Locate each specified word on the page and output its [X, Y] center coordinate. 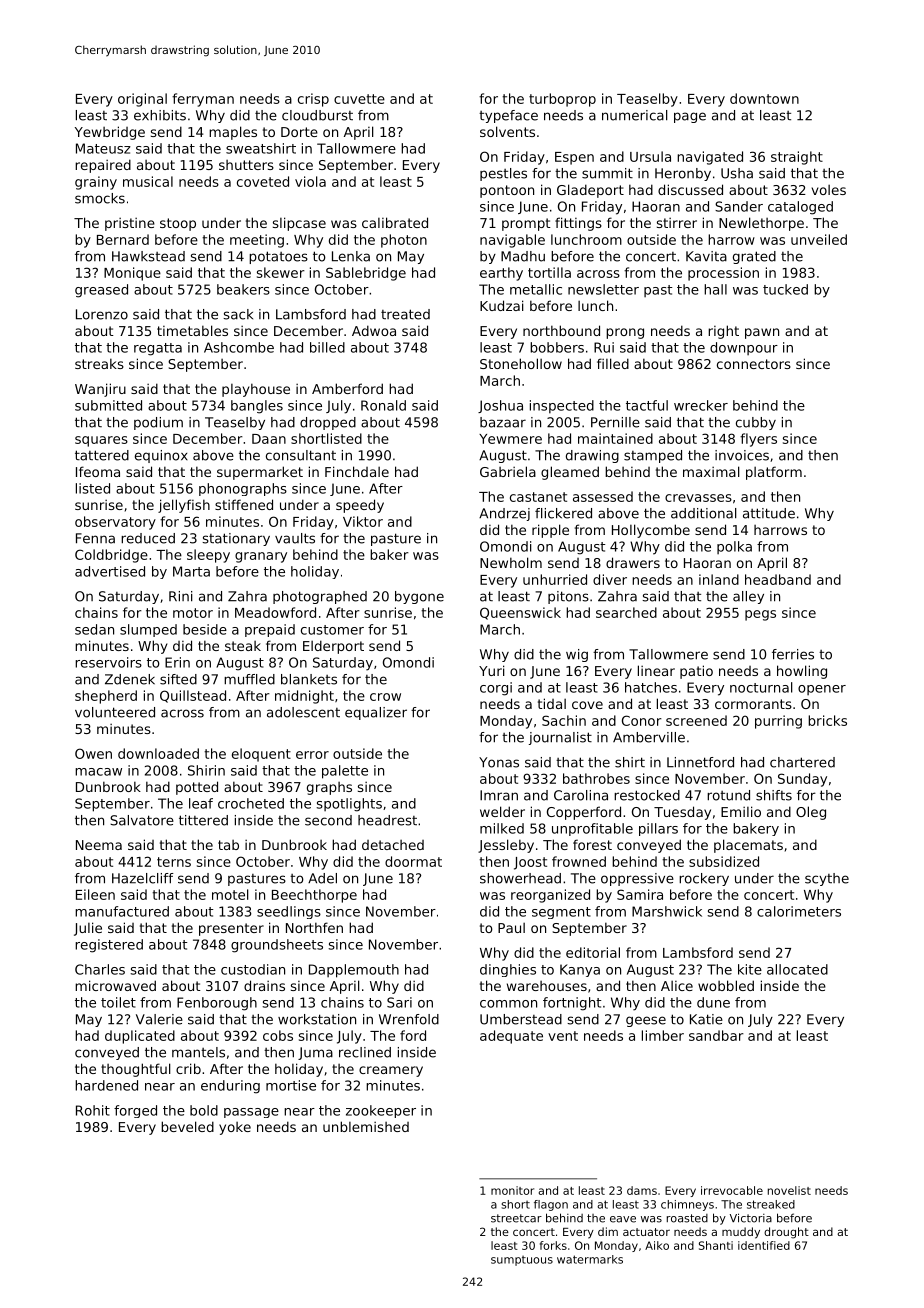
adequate [511, 1037]
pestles [503, 174]
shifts [774, 795]
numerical [635, 115]
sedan [94, 629]
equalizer [376, 713]
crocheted [251, 803]
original [142, 100]
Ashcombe [239, 347]
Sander [739, 206]
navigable [512, 241]
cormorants [753, 704]
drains [264, 985]
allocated [797, 969]
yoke [235, 1128]
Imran [499, 795]
